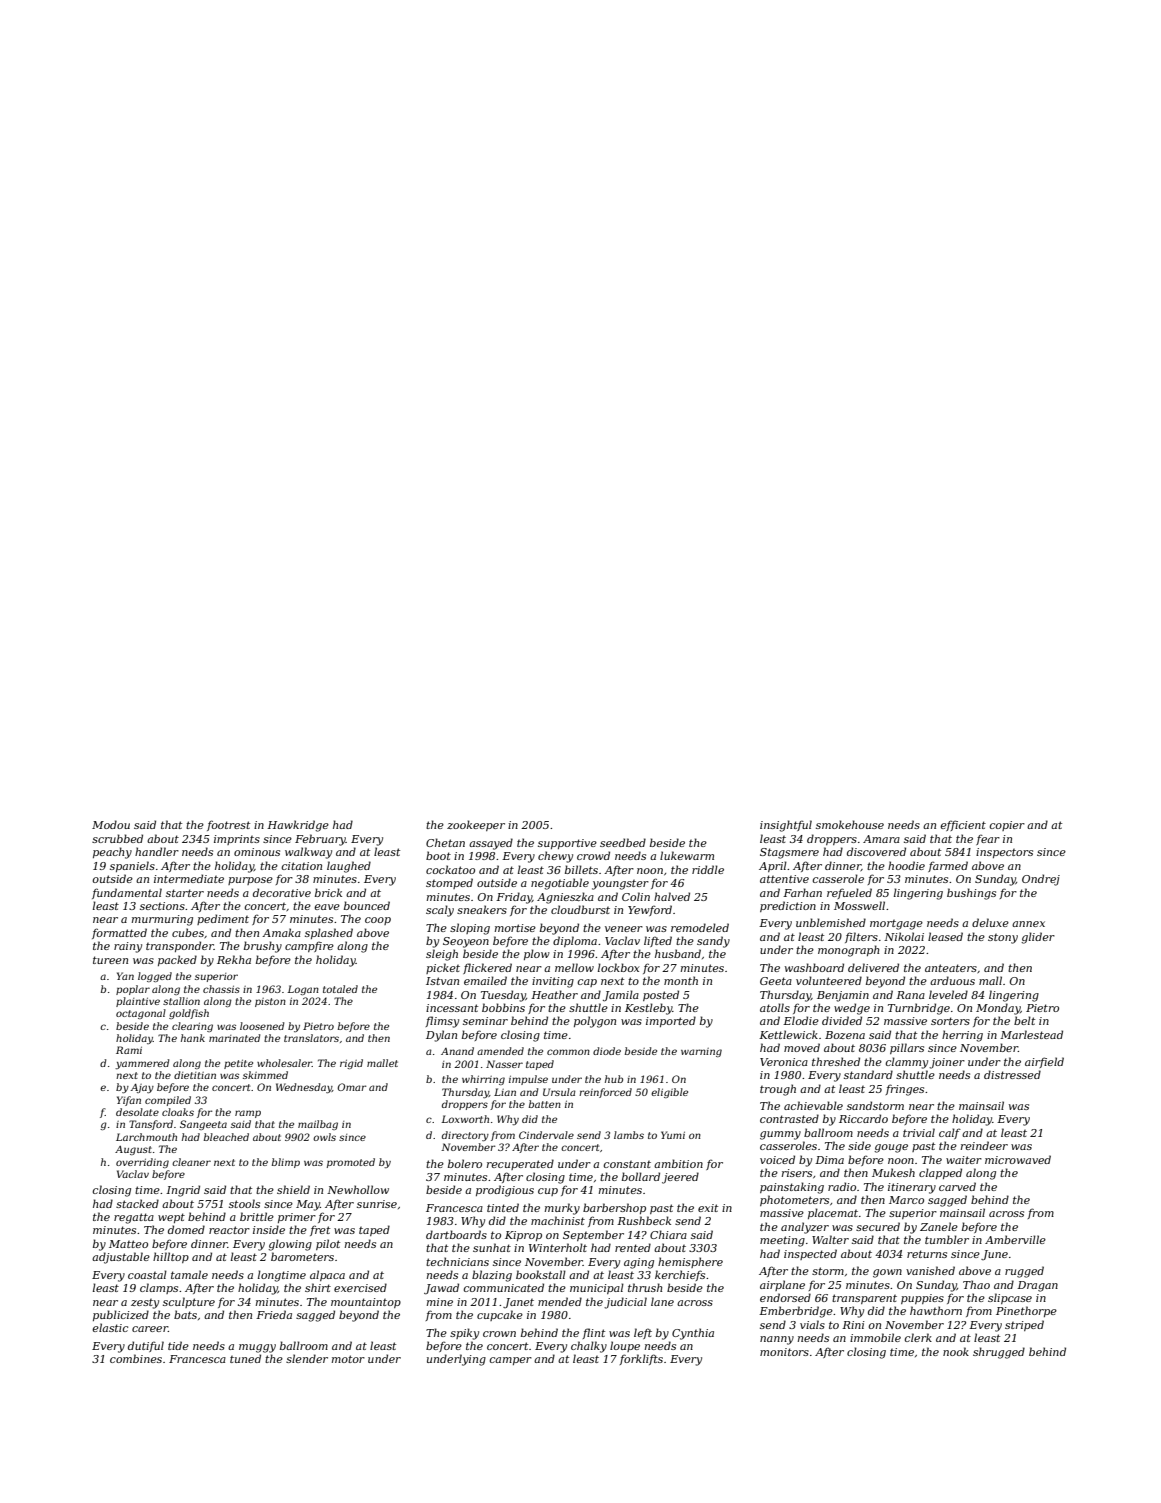  Describe the element at coordinates (873, 967) in the image. I see `delivered` at that location.
